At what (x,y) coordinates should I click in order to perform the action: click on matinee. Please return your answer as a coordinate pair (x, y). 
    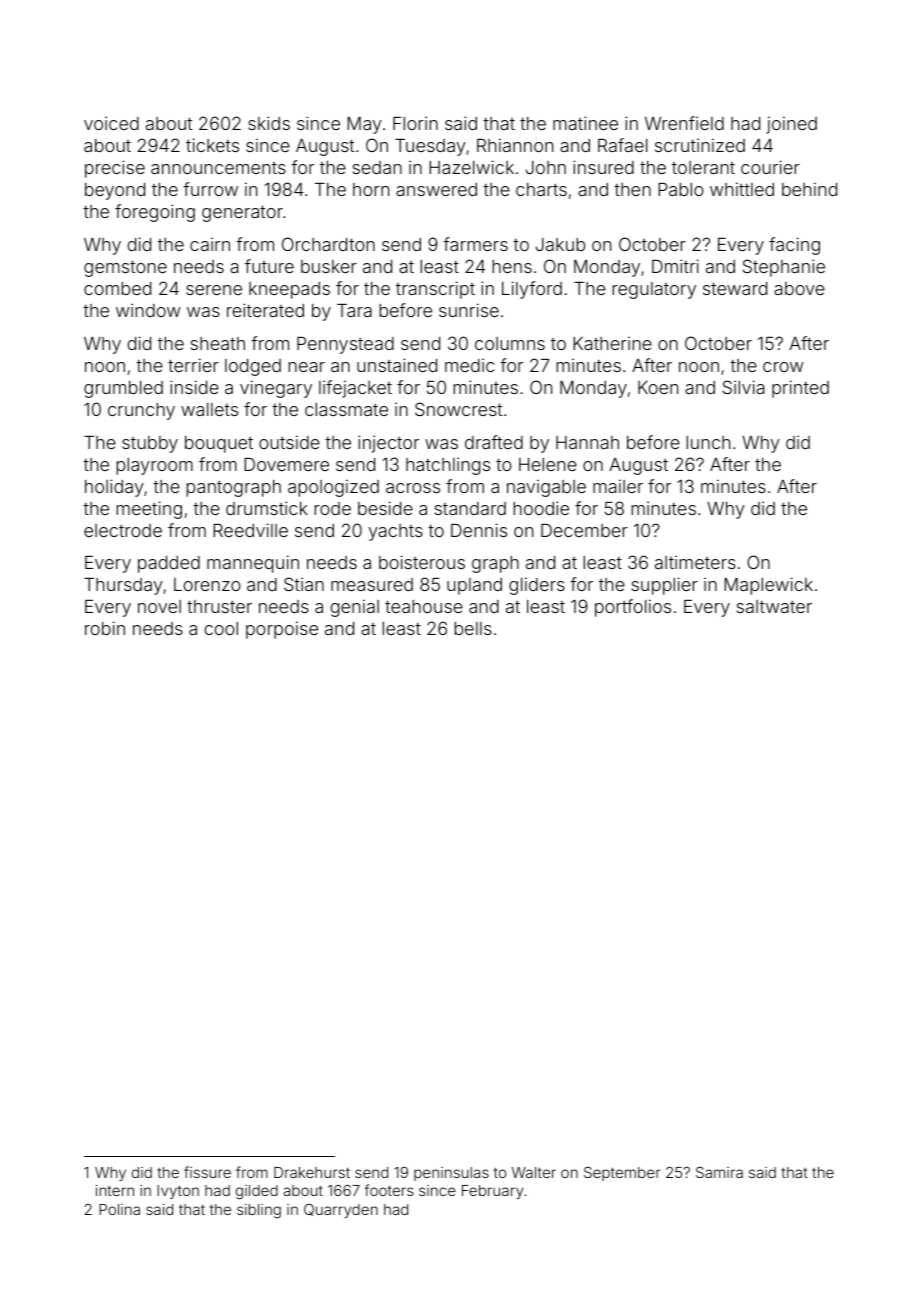
    Looking at the image, I should click on (585, 123).
